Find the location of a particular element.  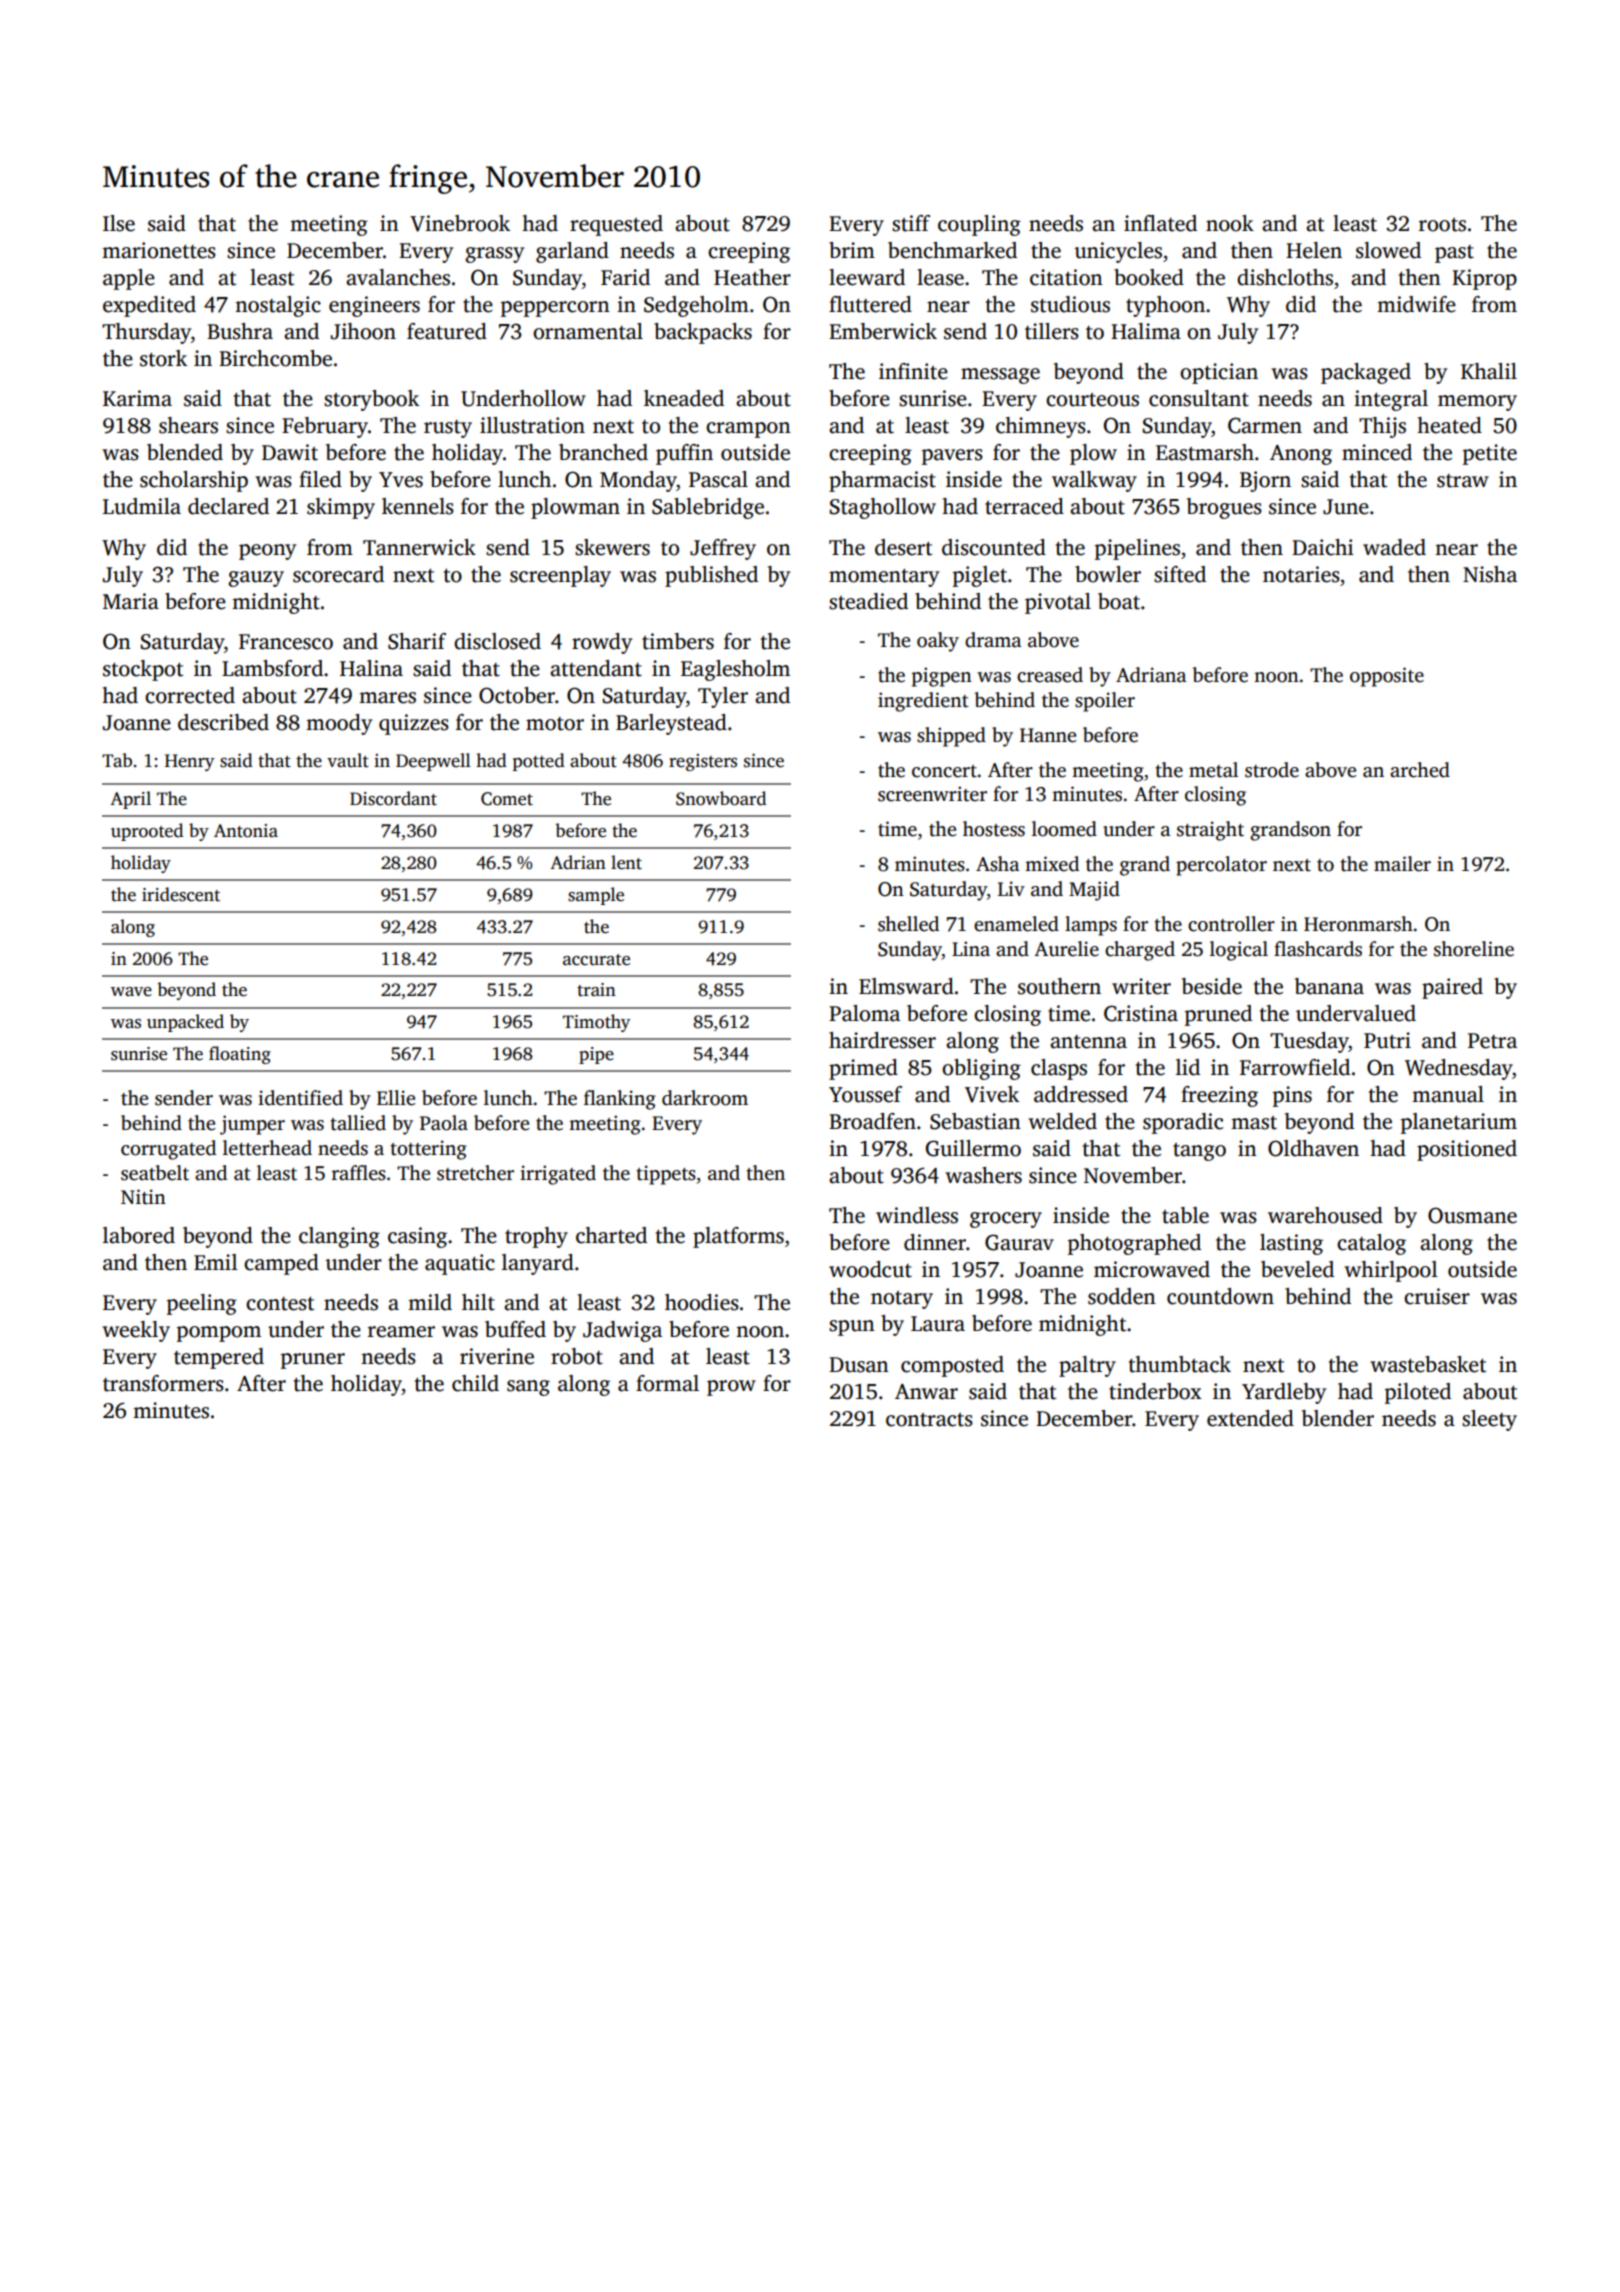

lease is located at coordinates (940, 277).
